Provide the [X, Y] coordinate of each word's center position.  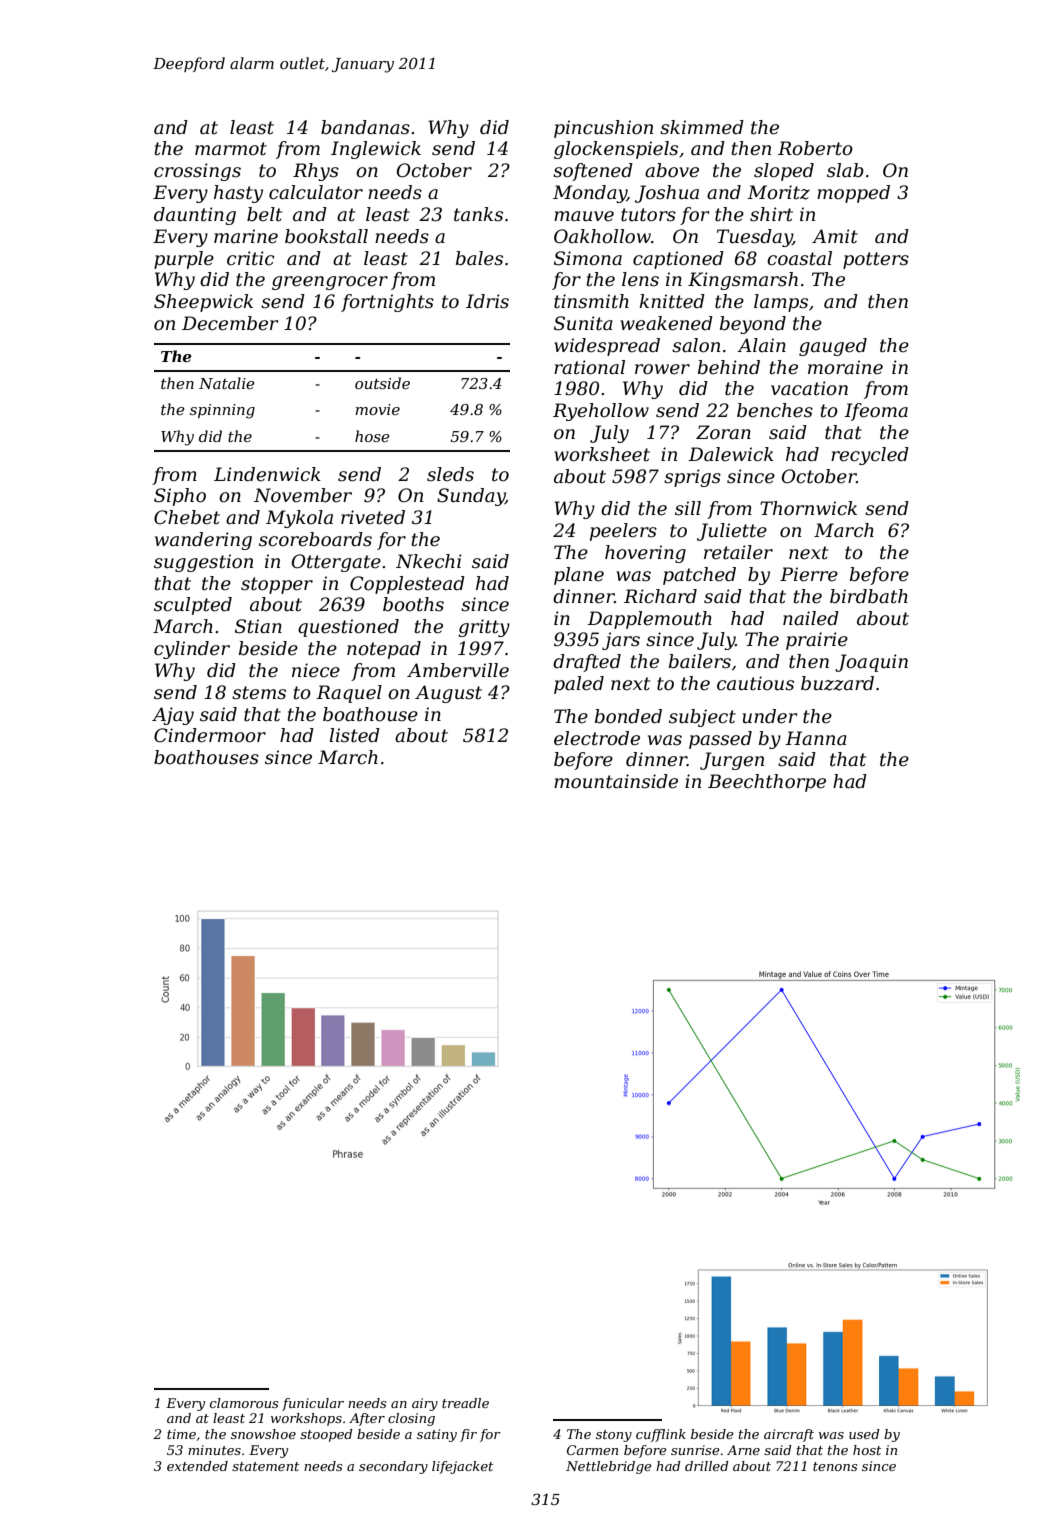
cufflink [661, 1435]
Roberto [815, 148]
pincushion [603, 129]
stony [614, 1436]
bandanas [365, 127]
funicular [313, 1404]
